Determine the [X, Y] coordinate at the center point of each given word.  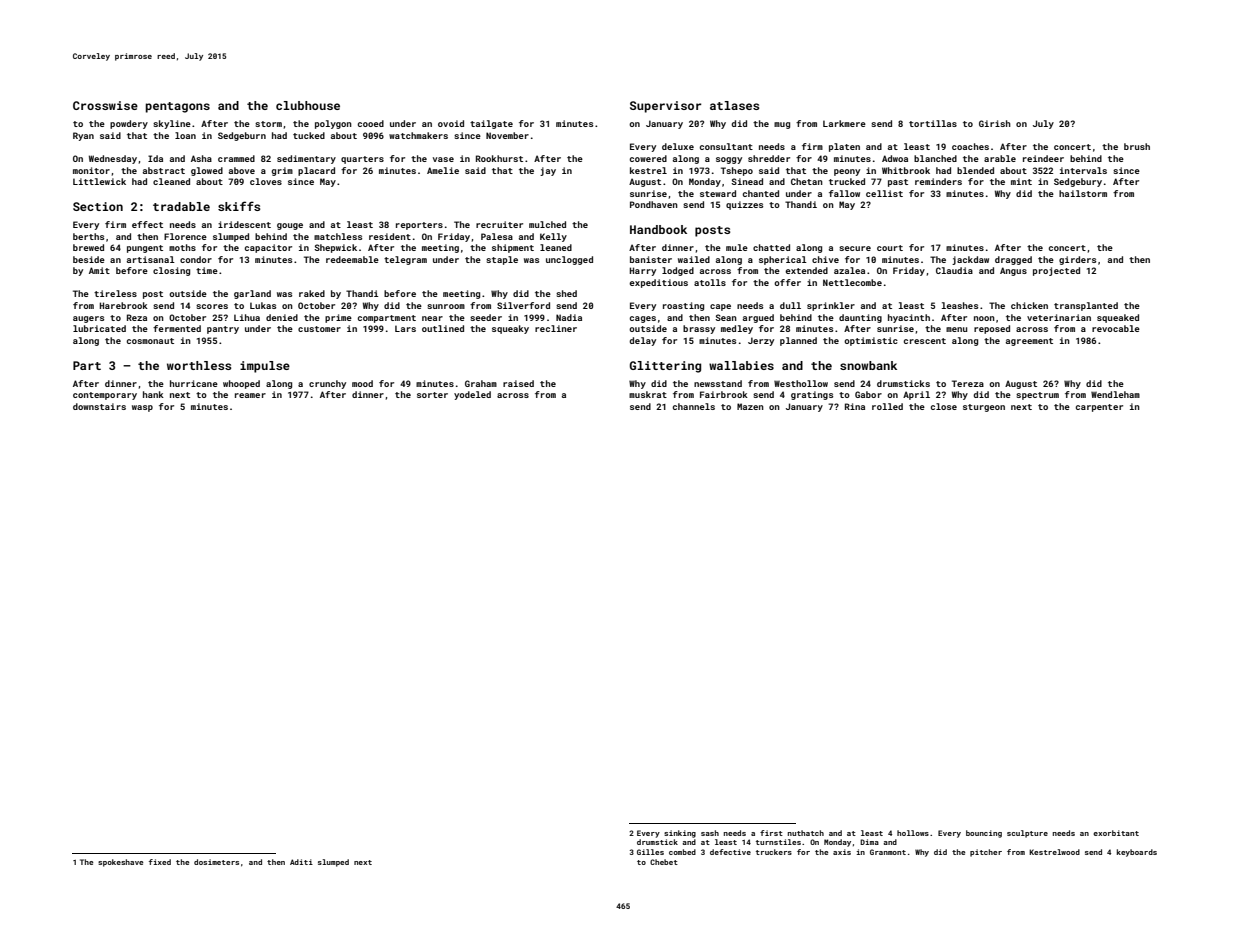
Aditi [301, 862]
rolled [887, 406]
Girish [995, 123]
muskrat [648, 394]
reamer [250, 395]
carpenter [1099, 408]
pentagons [178, 107]
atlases [734, 105]
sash [710, 833]
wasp [142, 408]
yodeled [472, 395]
